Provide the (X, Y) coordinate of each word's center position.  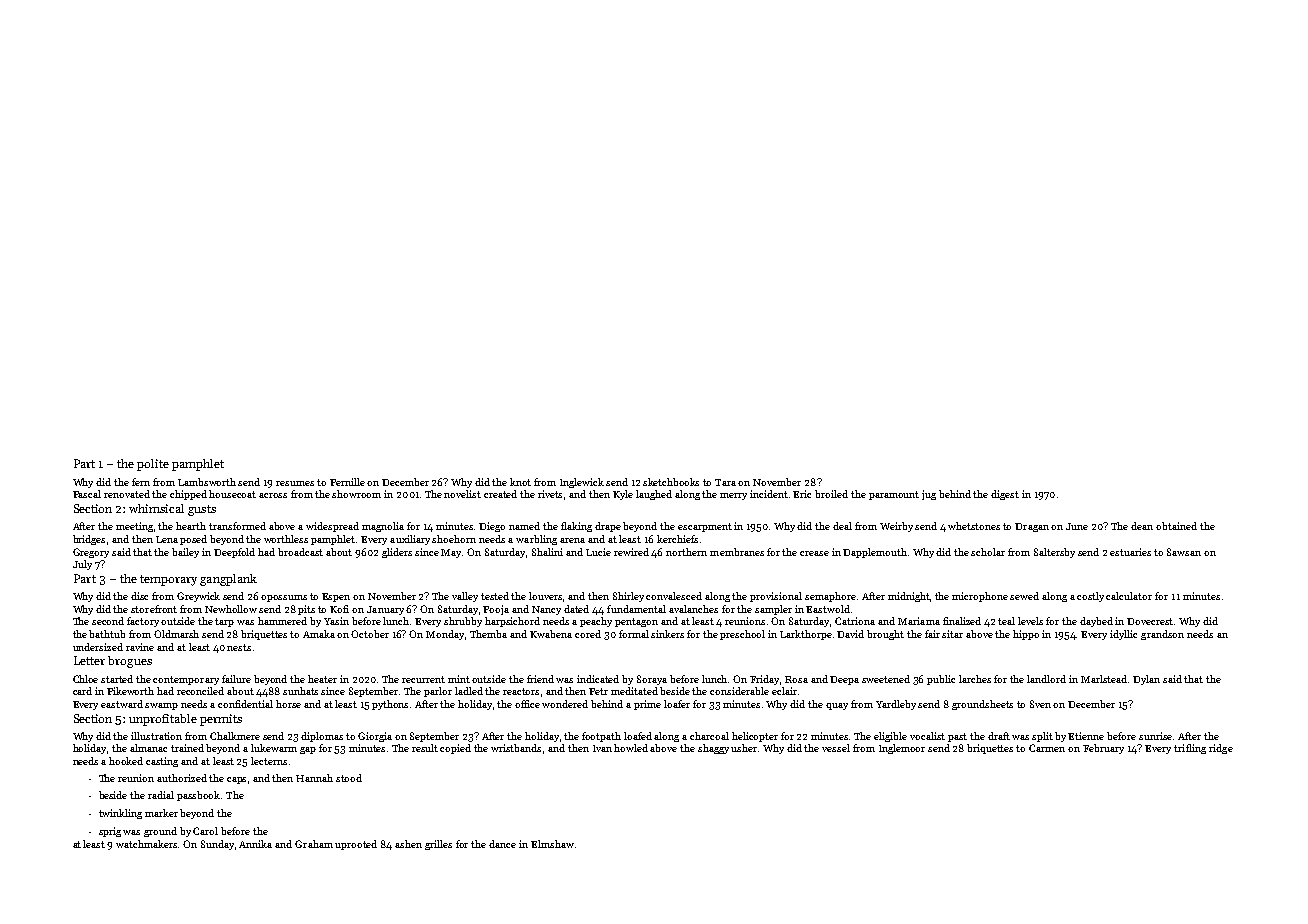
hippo (1026, 635)
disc (139, 596)
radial (161, 795)
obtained (1176, 526)
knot (520, 482)
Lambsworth (207, 482)
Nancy (546, 610)
